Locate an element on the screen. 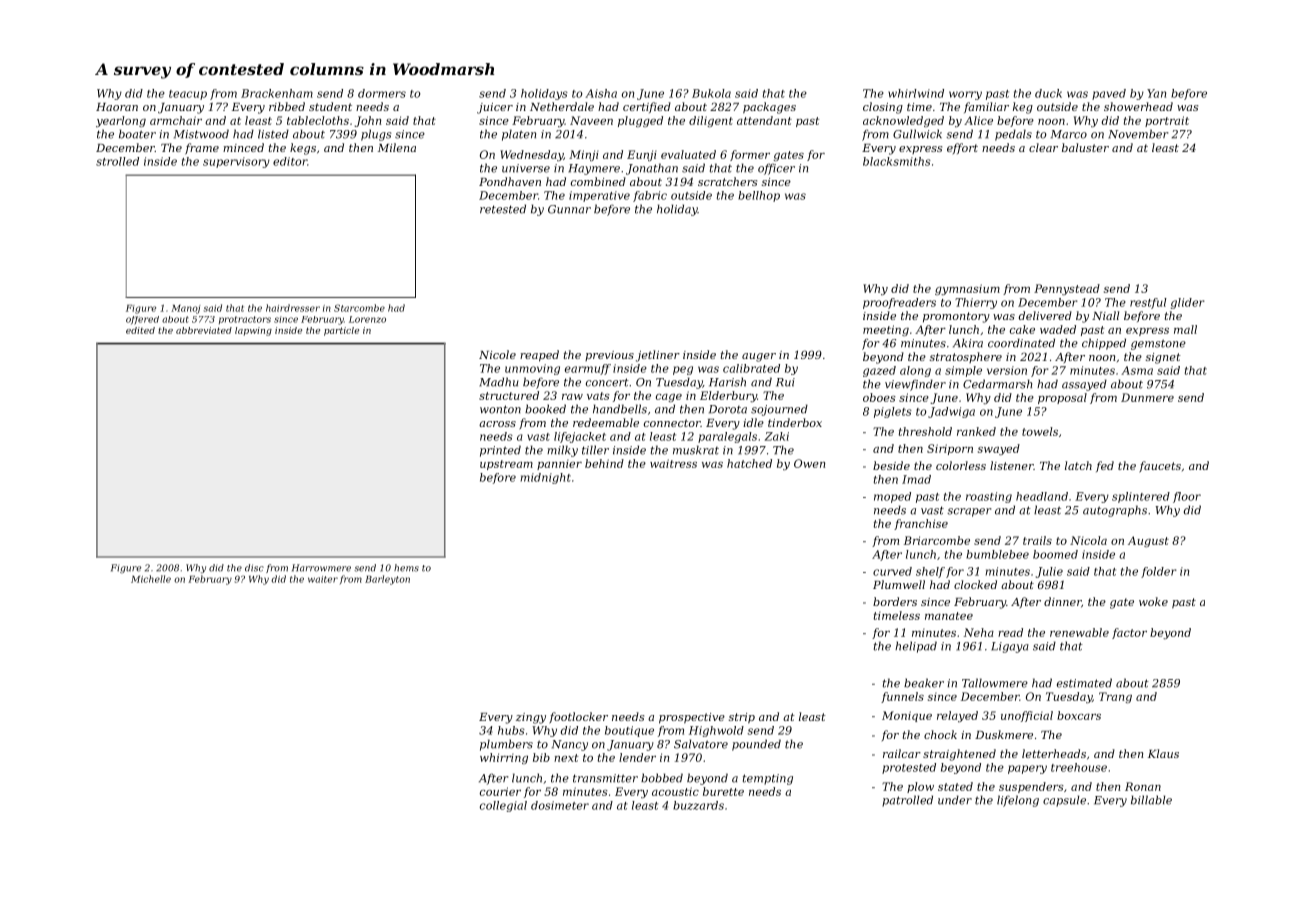  factor is located at coordinates (1129, 633).
